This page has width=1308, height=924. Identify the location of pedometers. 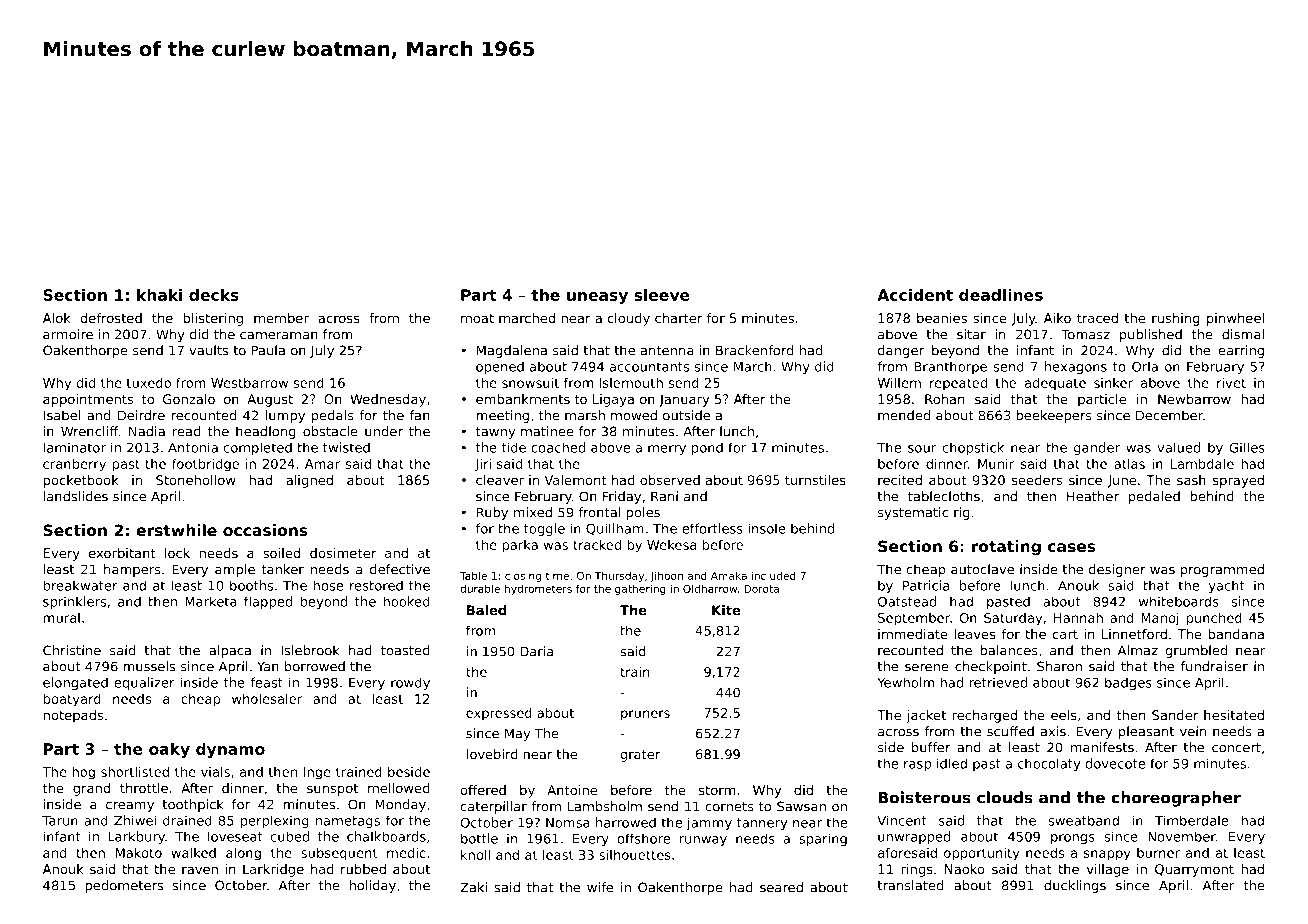
(124, 886).
